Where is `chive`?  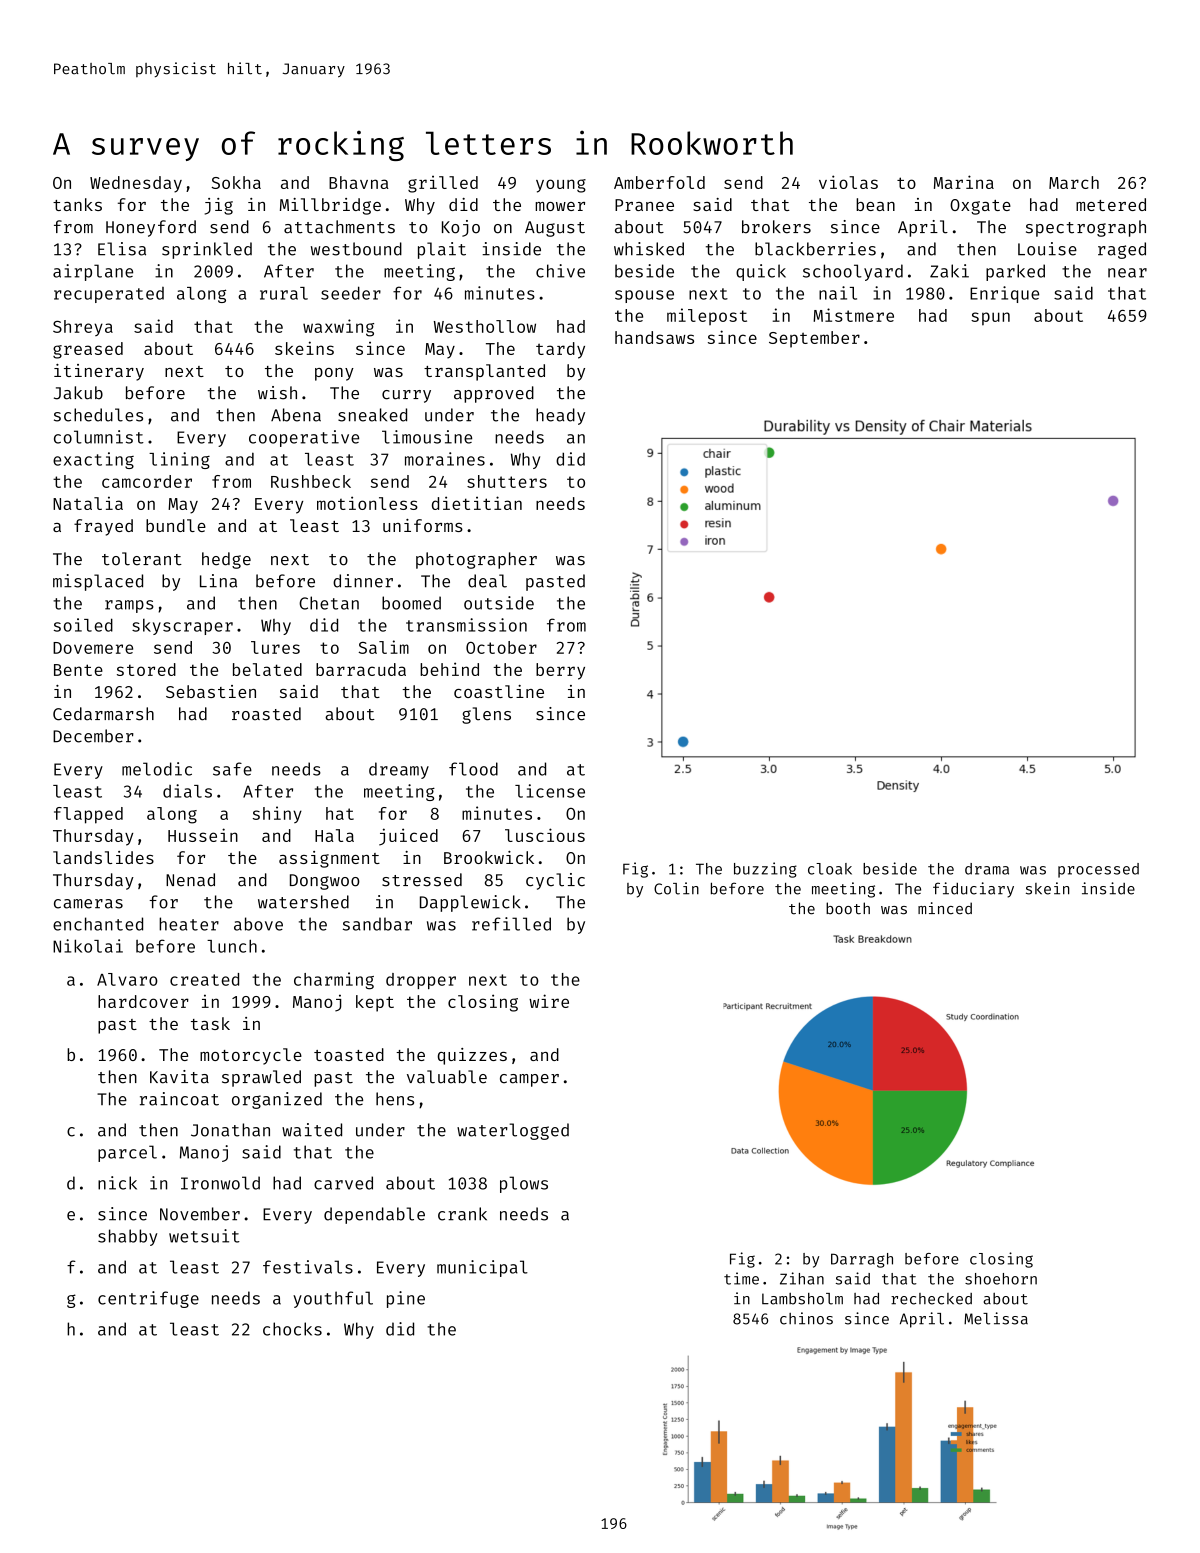 chive is located at coordinates (560, 271).
